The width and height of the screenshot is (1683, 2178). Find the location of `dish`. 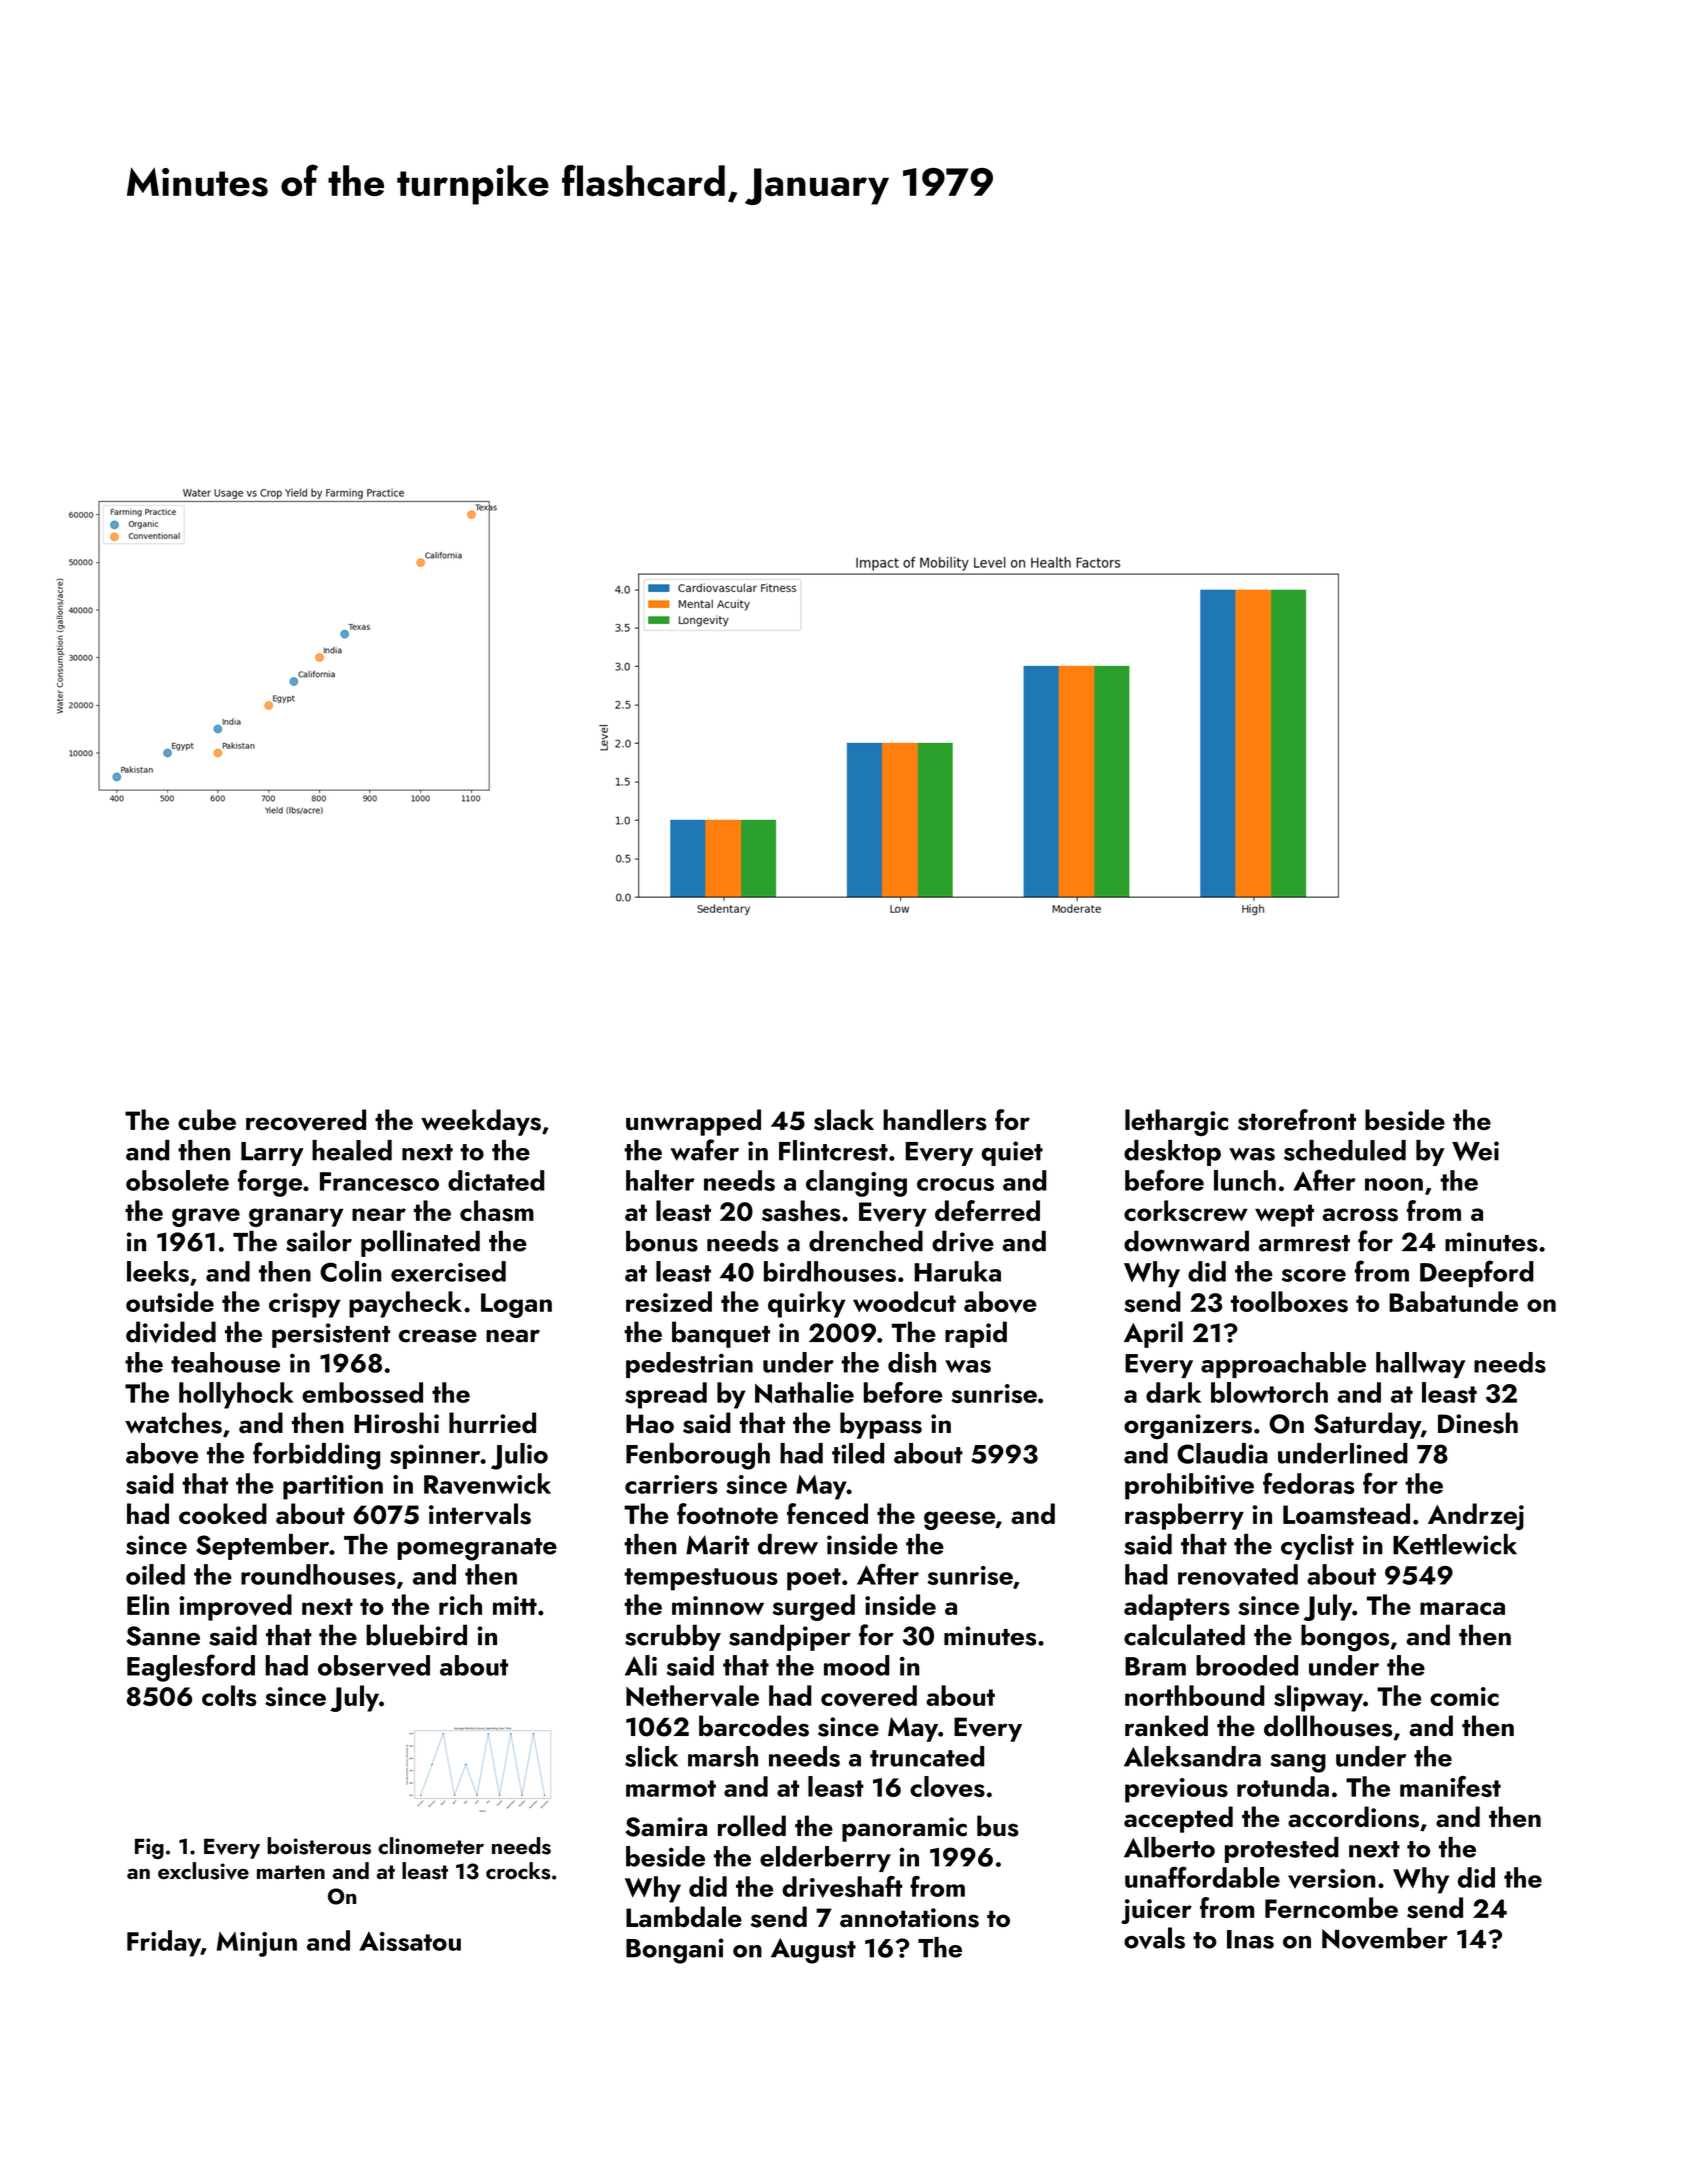

dish is located at coordinates (912, 1362).
